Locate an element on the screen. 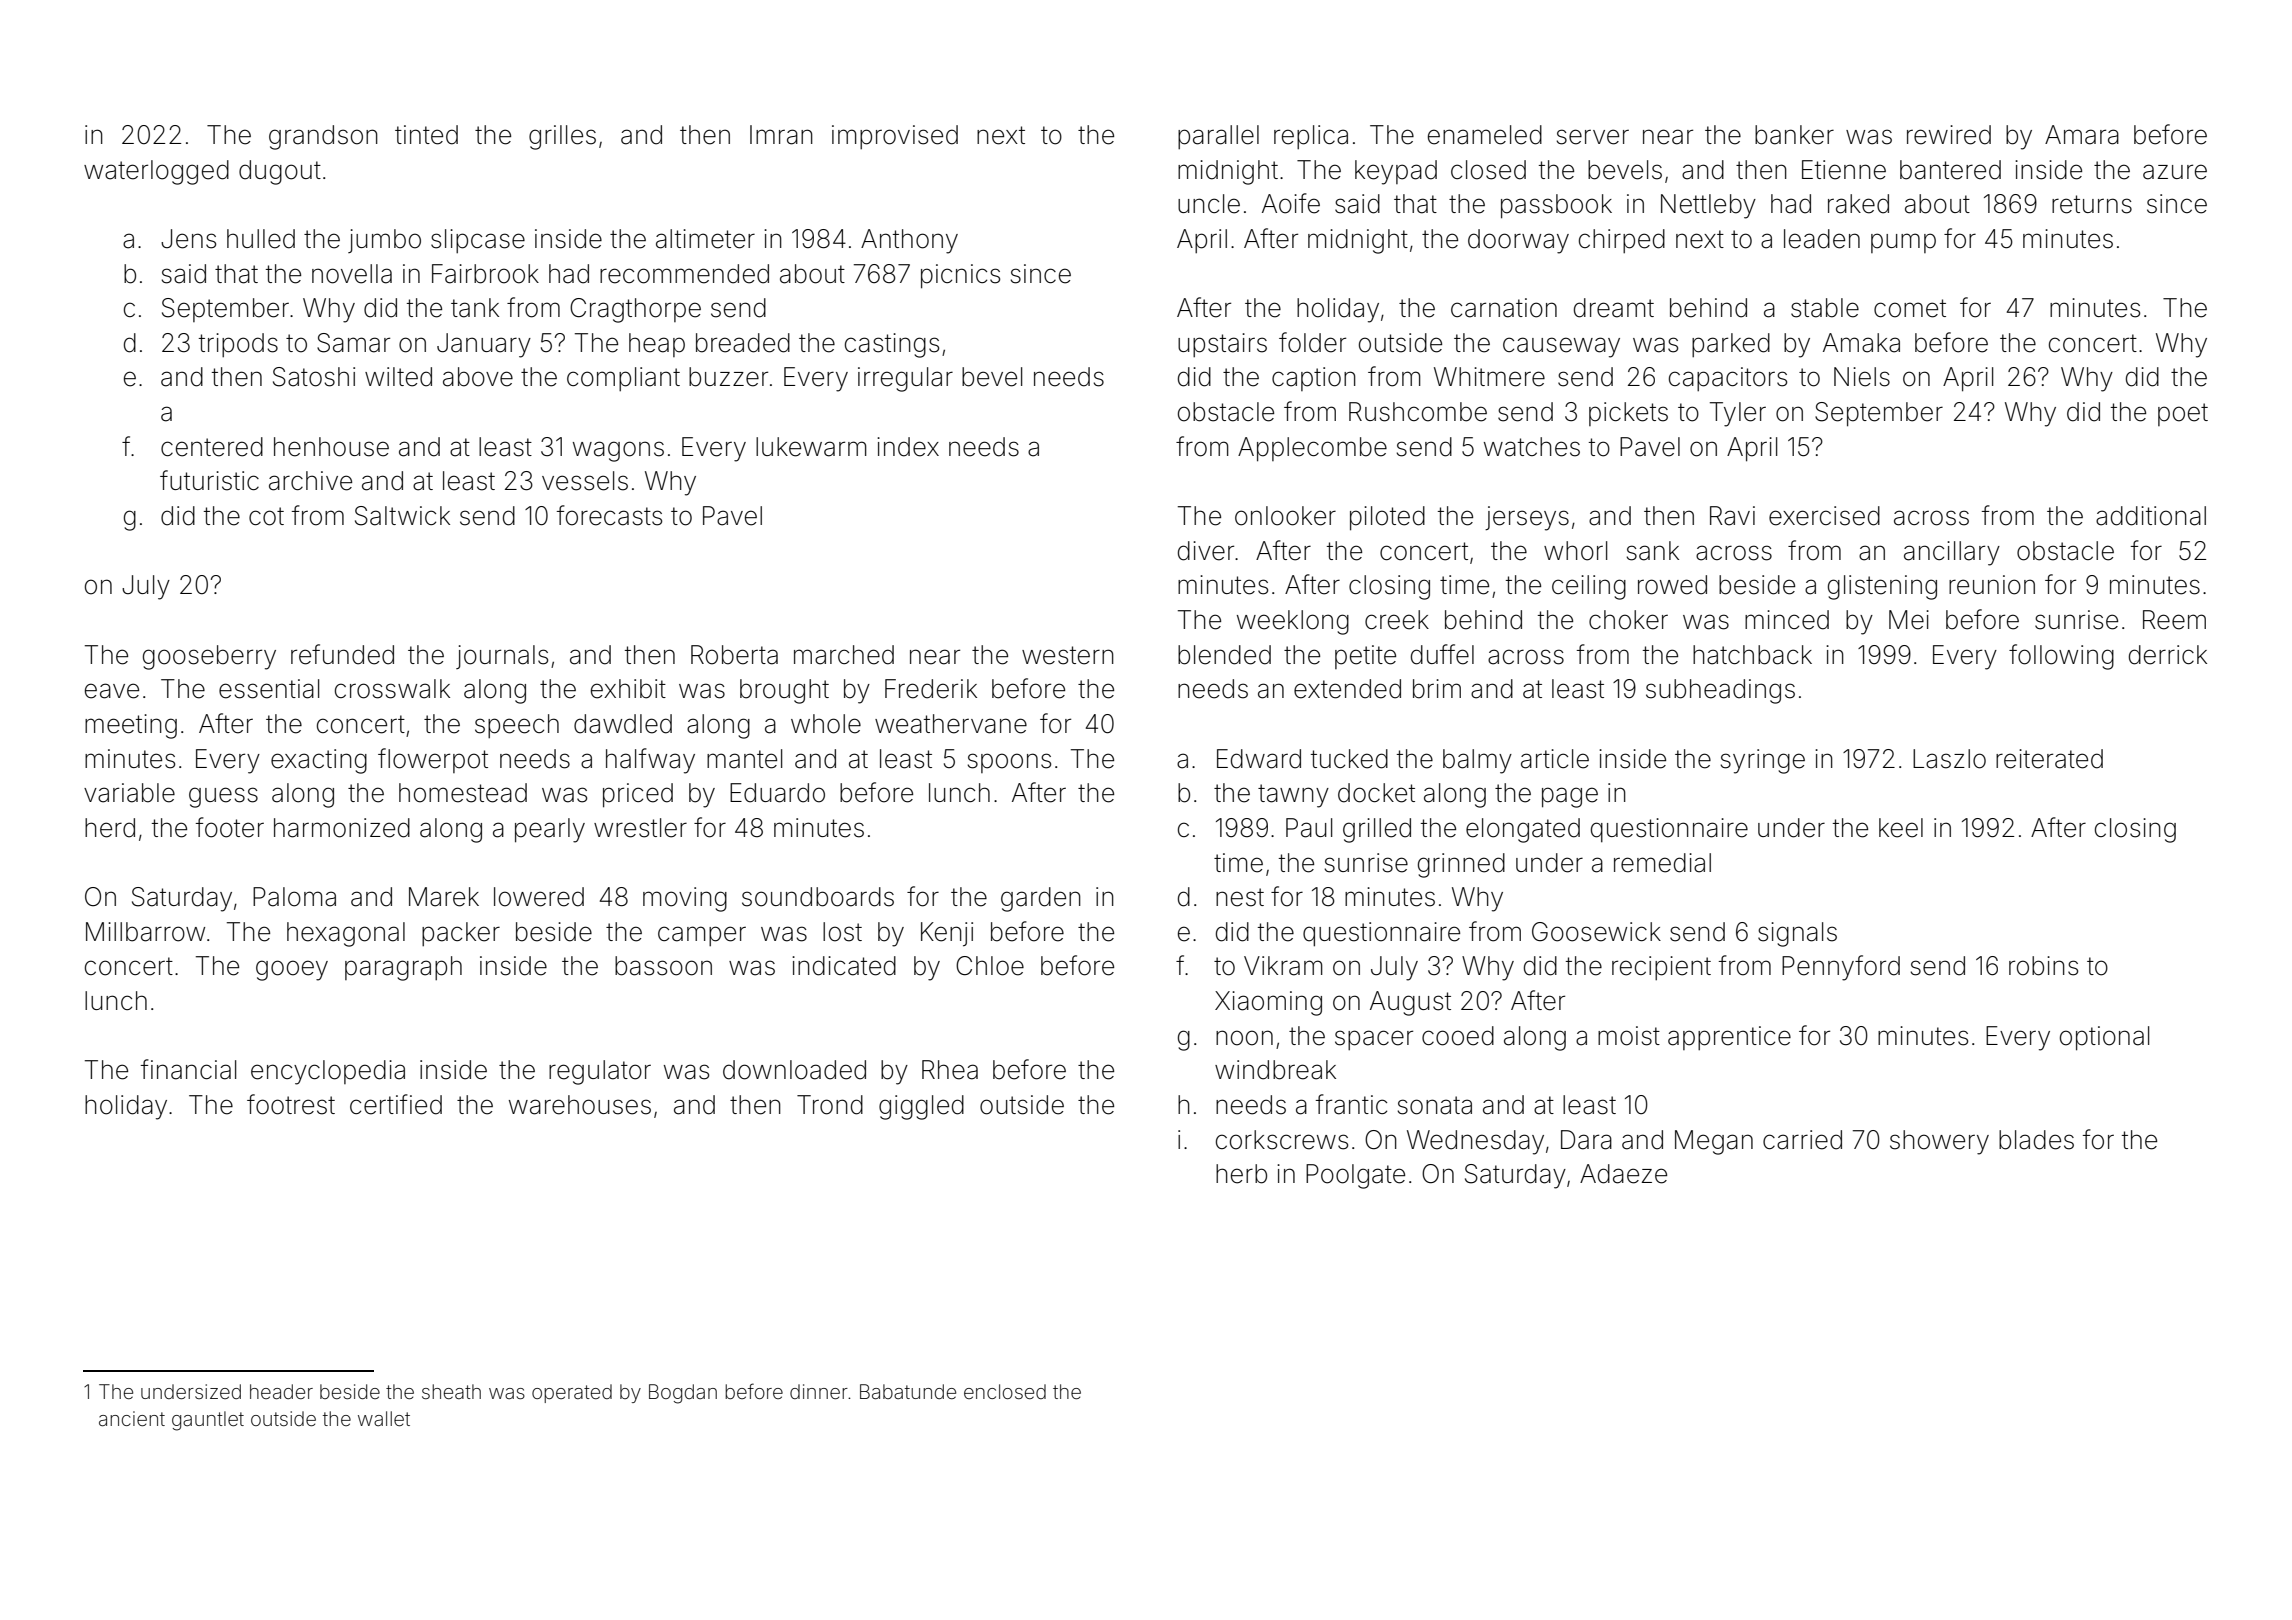 The image size is (2292, 1620). priced is located at coordinates (638, 795).
